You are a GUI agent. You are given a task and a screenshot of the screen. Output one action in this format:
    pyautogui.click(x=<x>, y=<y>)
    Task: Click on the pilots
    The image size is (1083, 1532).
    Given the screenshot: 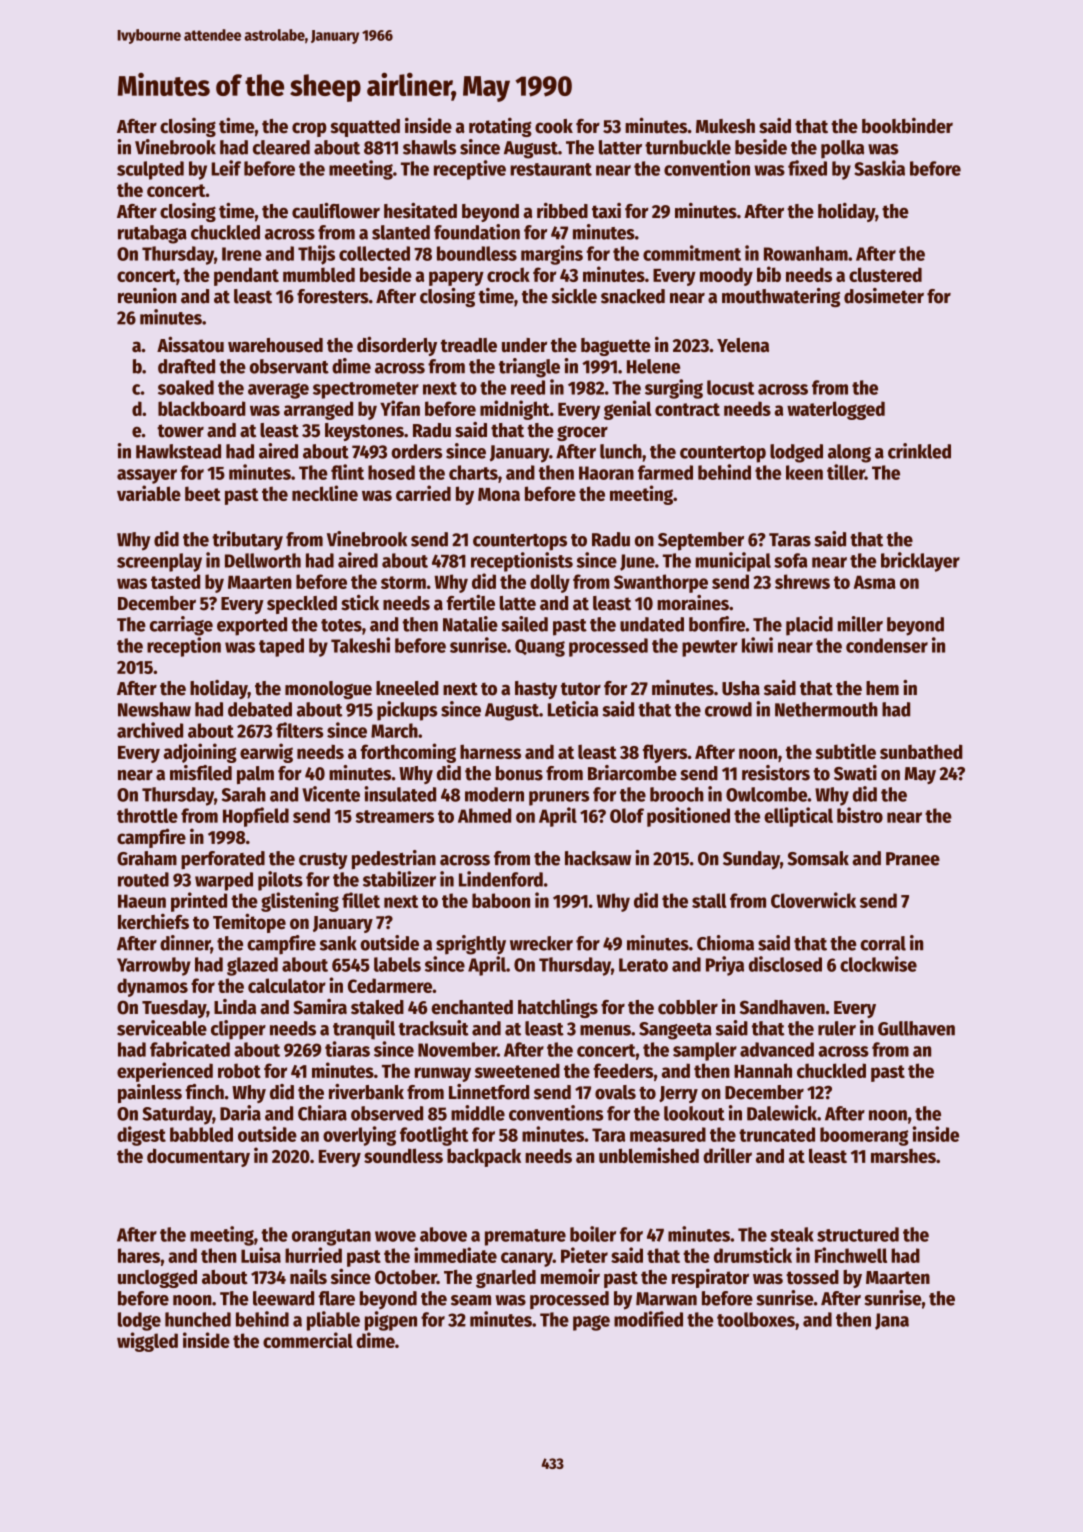 What is the action you would take?
    pyautogui.click(x=280, y=881)
